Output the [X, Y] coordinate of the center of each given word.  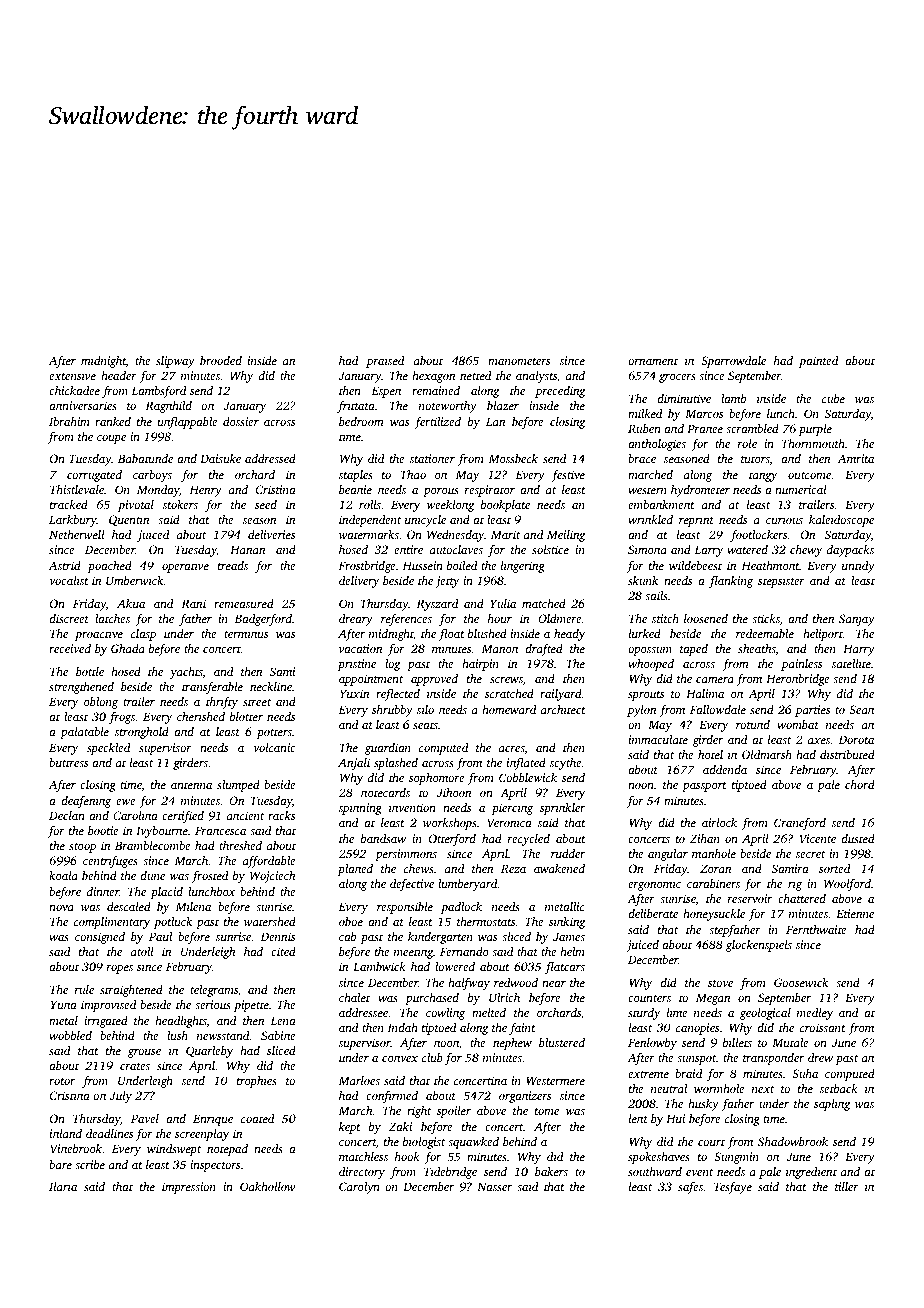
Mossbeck [513, 458]
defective [412, 885]
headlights [181, 1022]
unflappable [188, 423]
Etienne [855, 913]
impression [189, 1188]
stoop [82, 848]
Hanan [247, 549]
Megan [713, 999]
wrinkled [650, 519]
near [554, 984]
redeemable [765, 633]
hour [500, 618]
